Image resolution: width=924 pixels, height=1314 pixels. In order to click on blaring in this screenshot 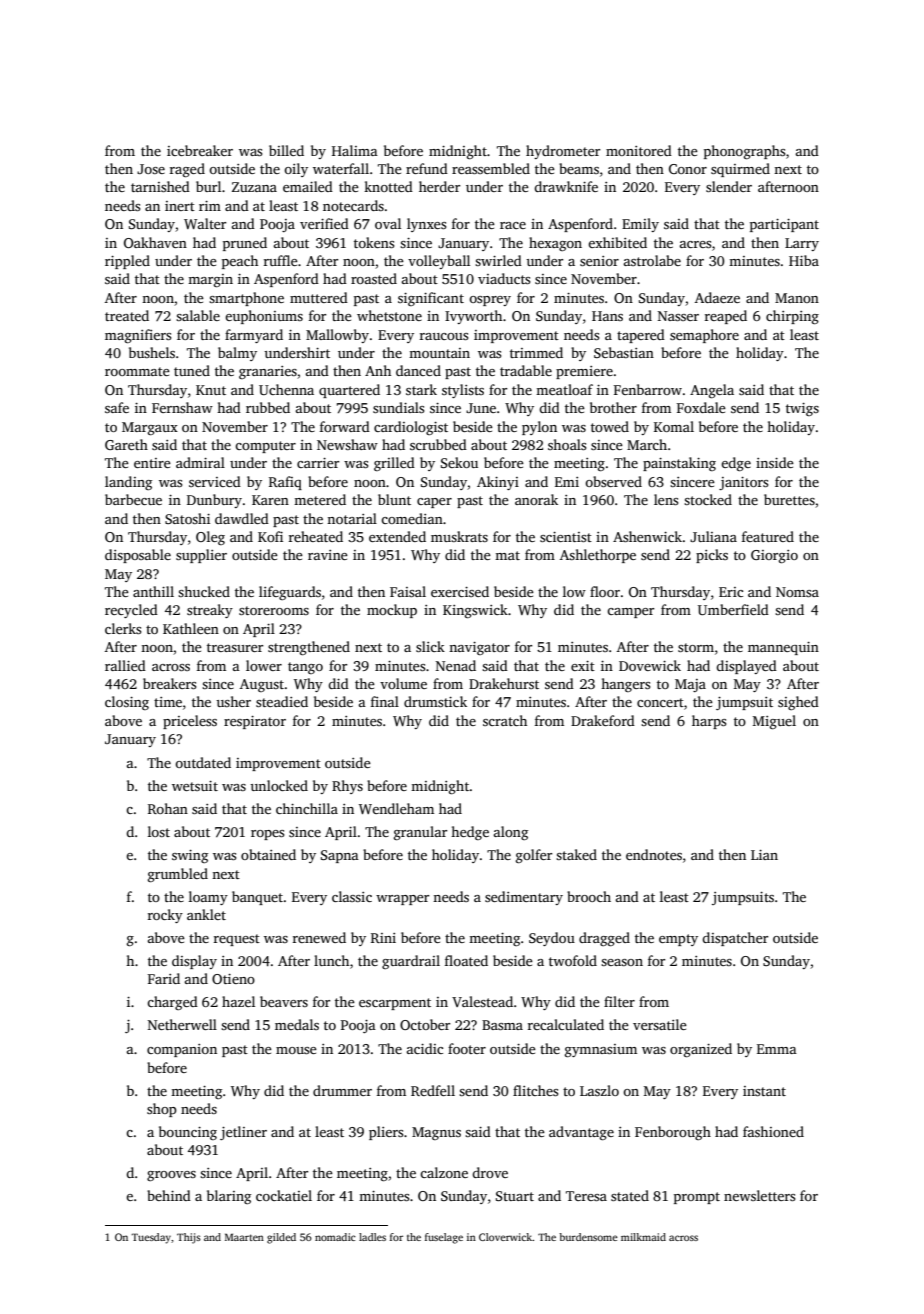, I will do `click(229, 1197)`.
